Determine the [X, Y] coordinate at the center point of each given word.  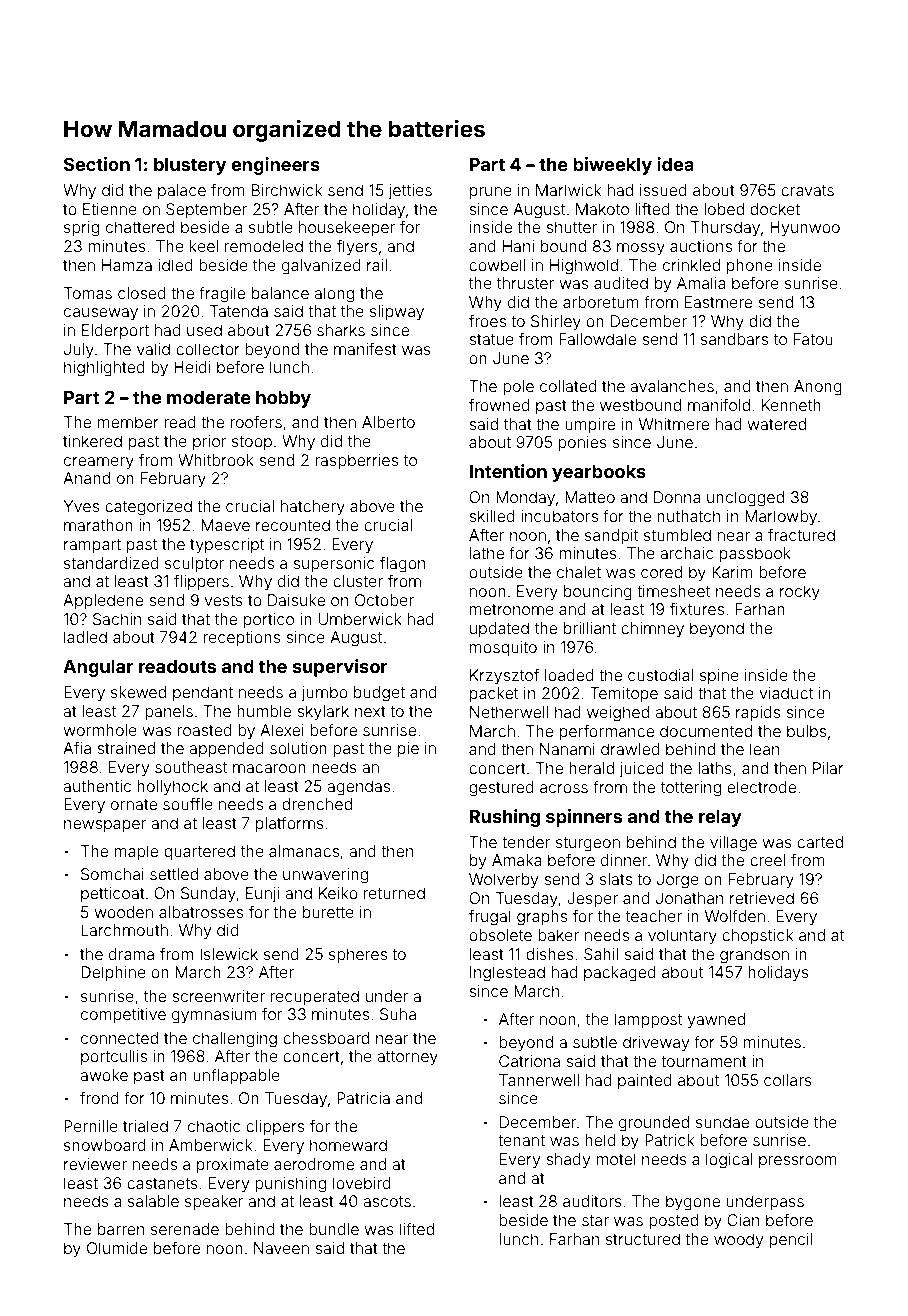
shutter [571, 227]
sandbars [734, 339]
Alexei [282, 730]
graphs [542, 918]
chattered [140, 227]
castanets [162, 1183]
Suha [398, 1014]
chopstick [757, 937]
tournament [704, 1061]
